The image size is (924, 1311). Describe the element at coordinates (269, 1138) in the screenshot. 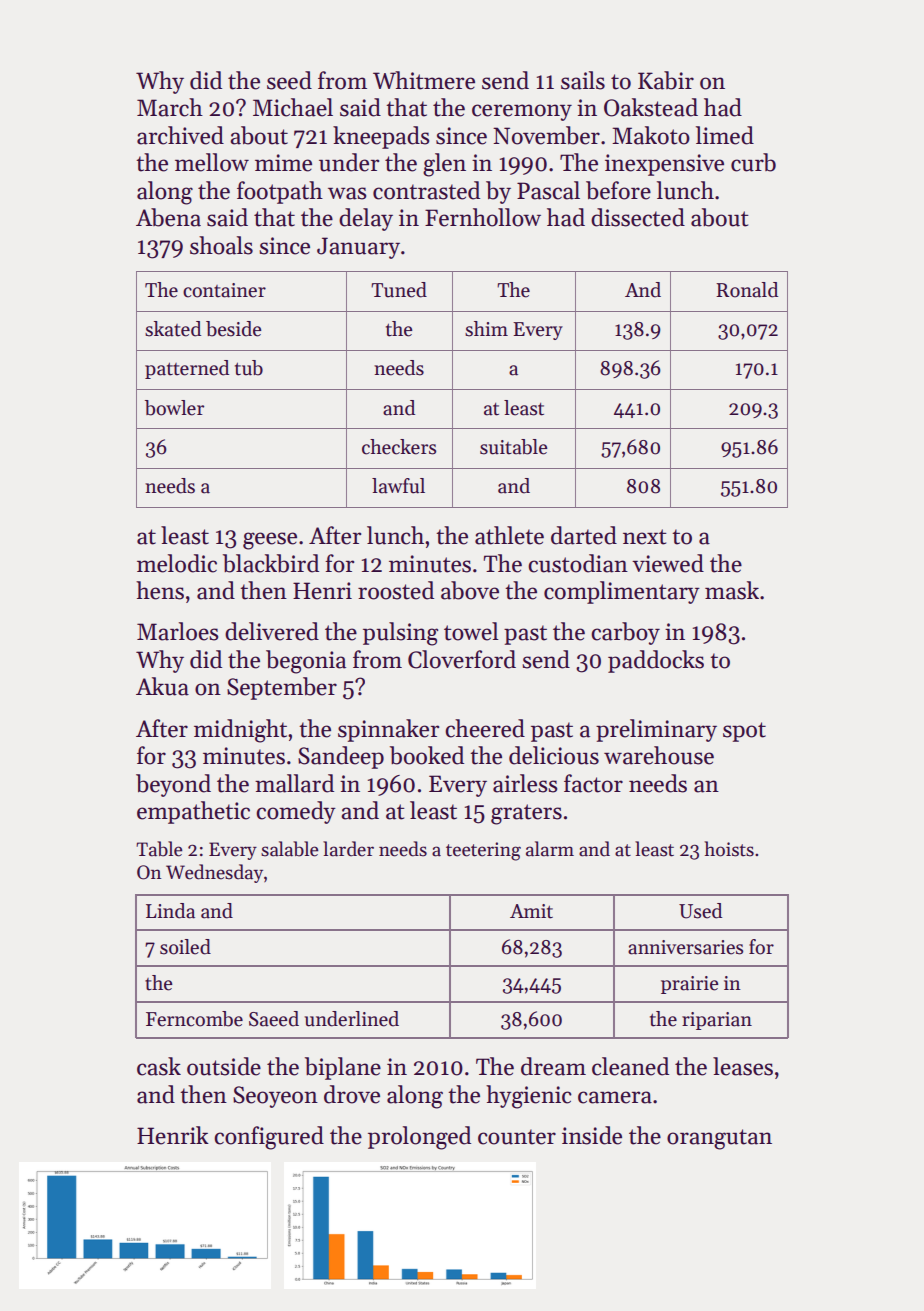

I see `configured` at that location.
